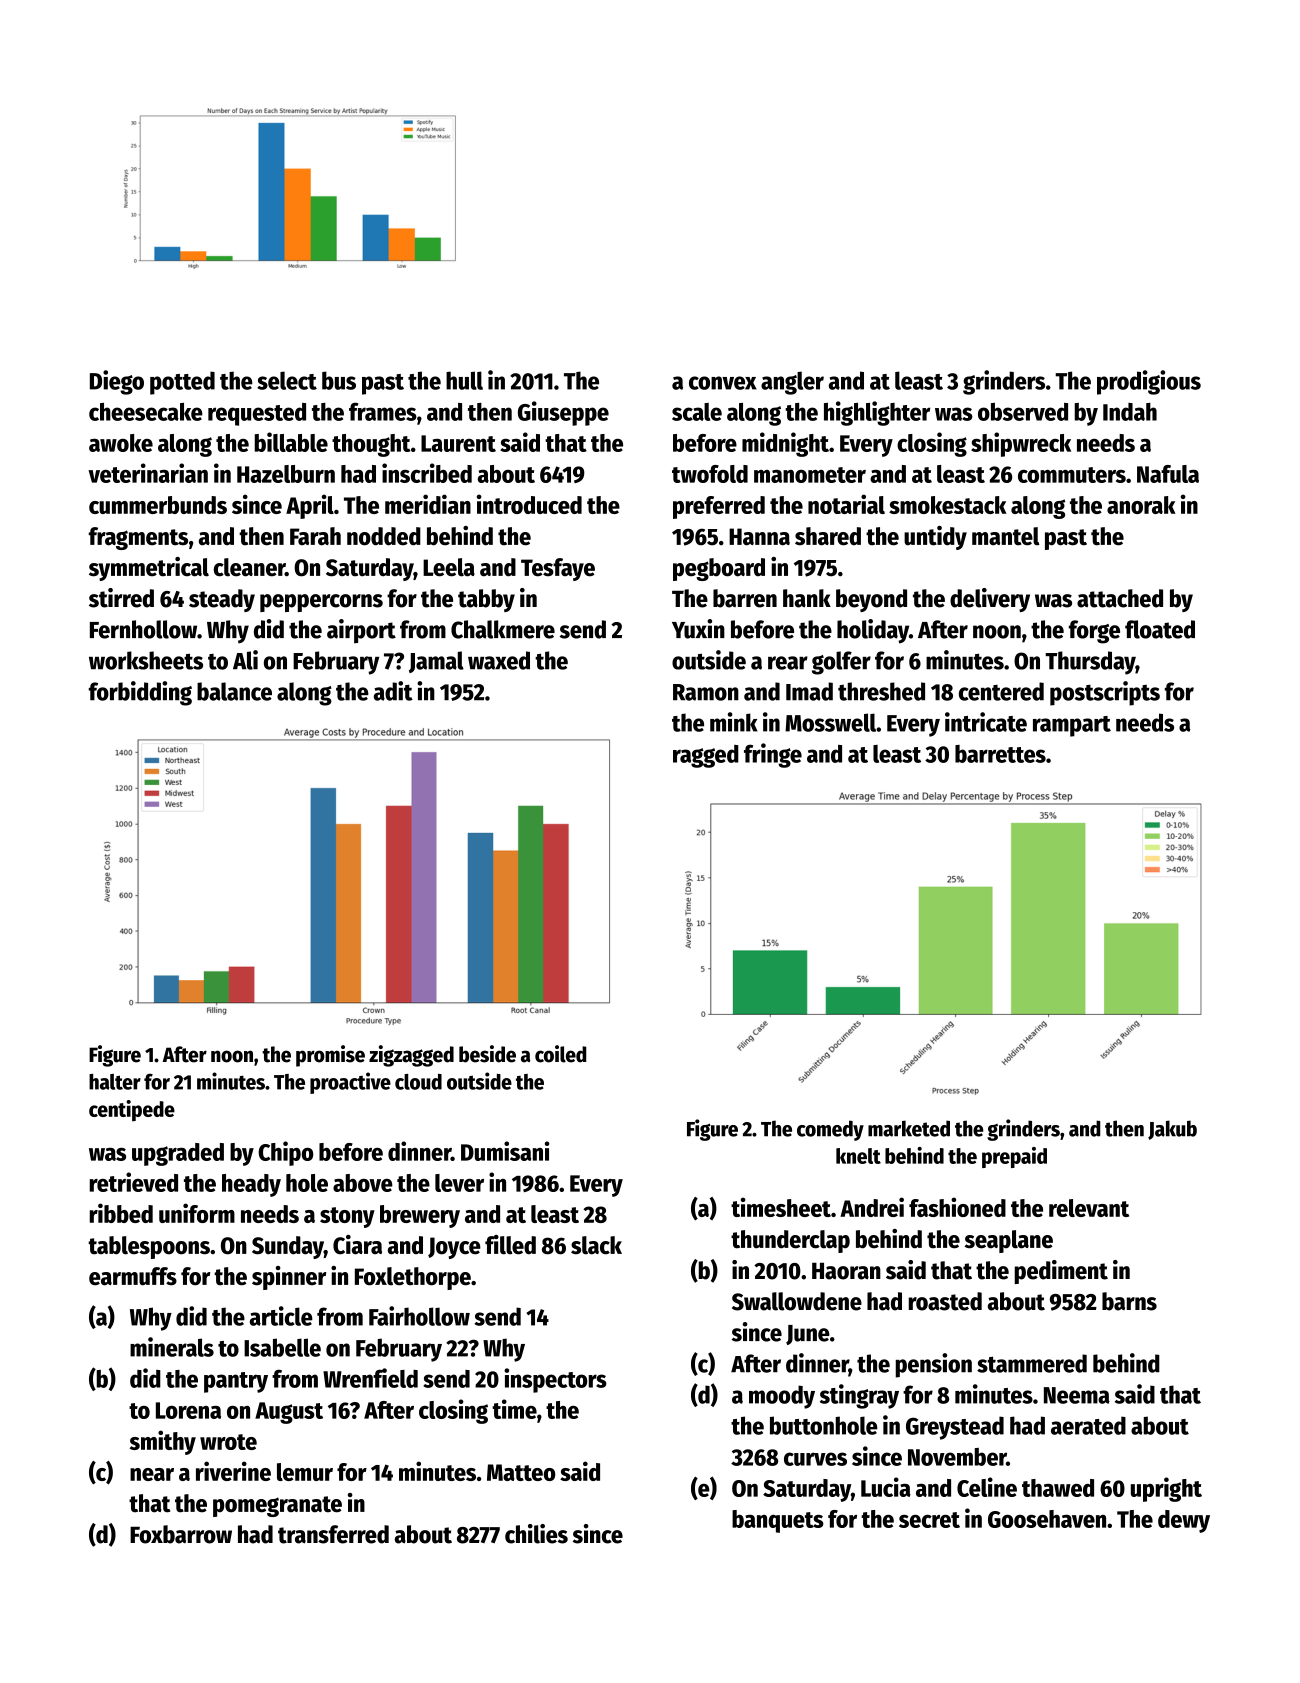 This page has height=1683, width=1300. I want to click on commuters, so click(1072, 475).
